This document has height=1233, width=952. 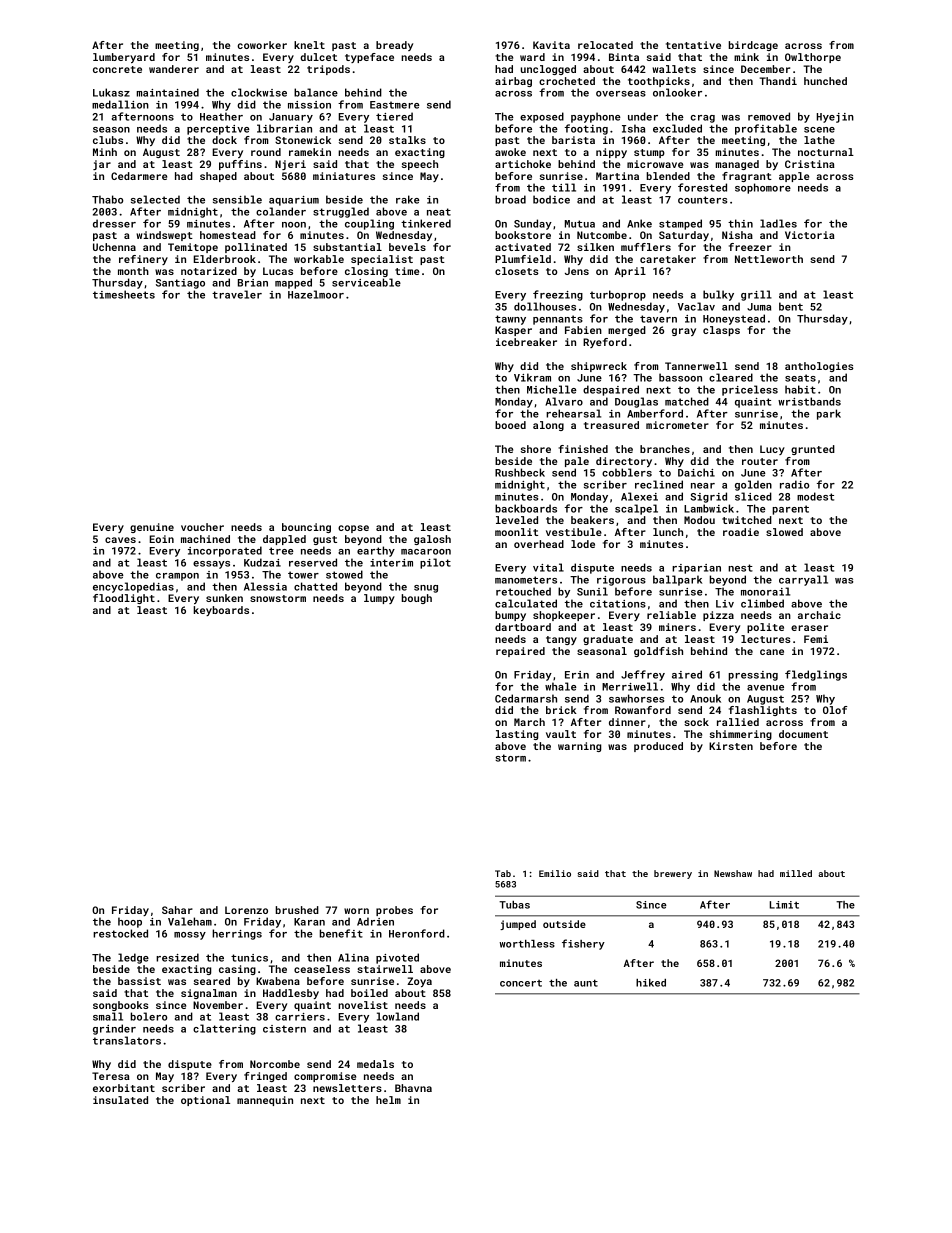 What do you see at coordinates (124, 58) in the document?
I see `lumberyard` at bounding box center [124, 58].
